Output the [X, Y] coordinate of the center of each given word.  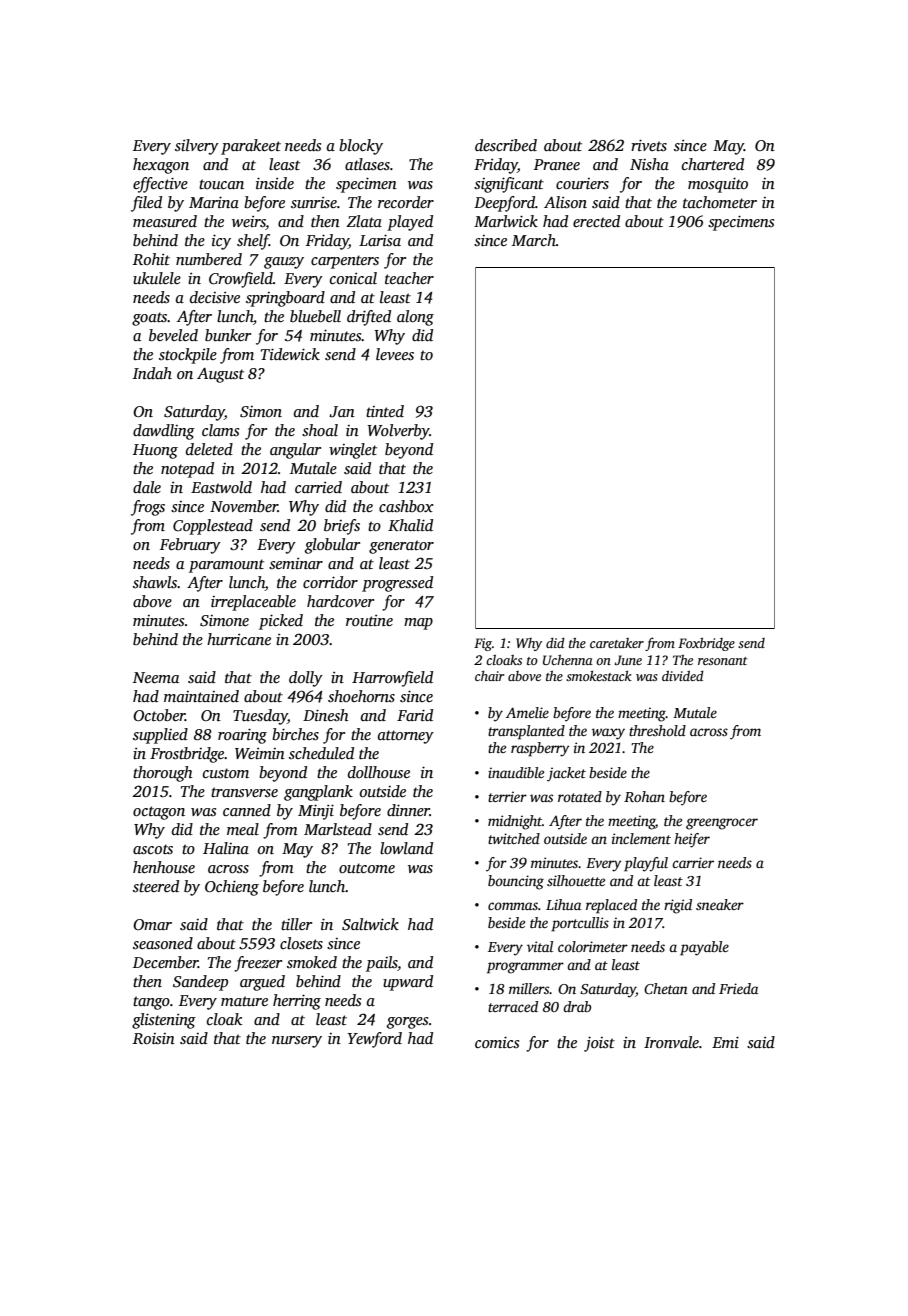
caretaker [617, 643]
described [506, 145]
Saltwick [370, 924]
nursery [297, 1042]
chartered [713, 164]
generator [401, 547]
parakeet [251, 147]
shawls [155, 582]
